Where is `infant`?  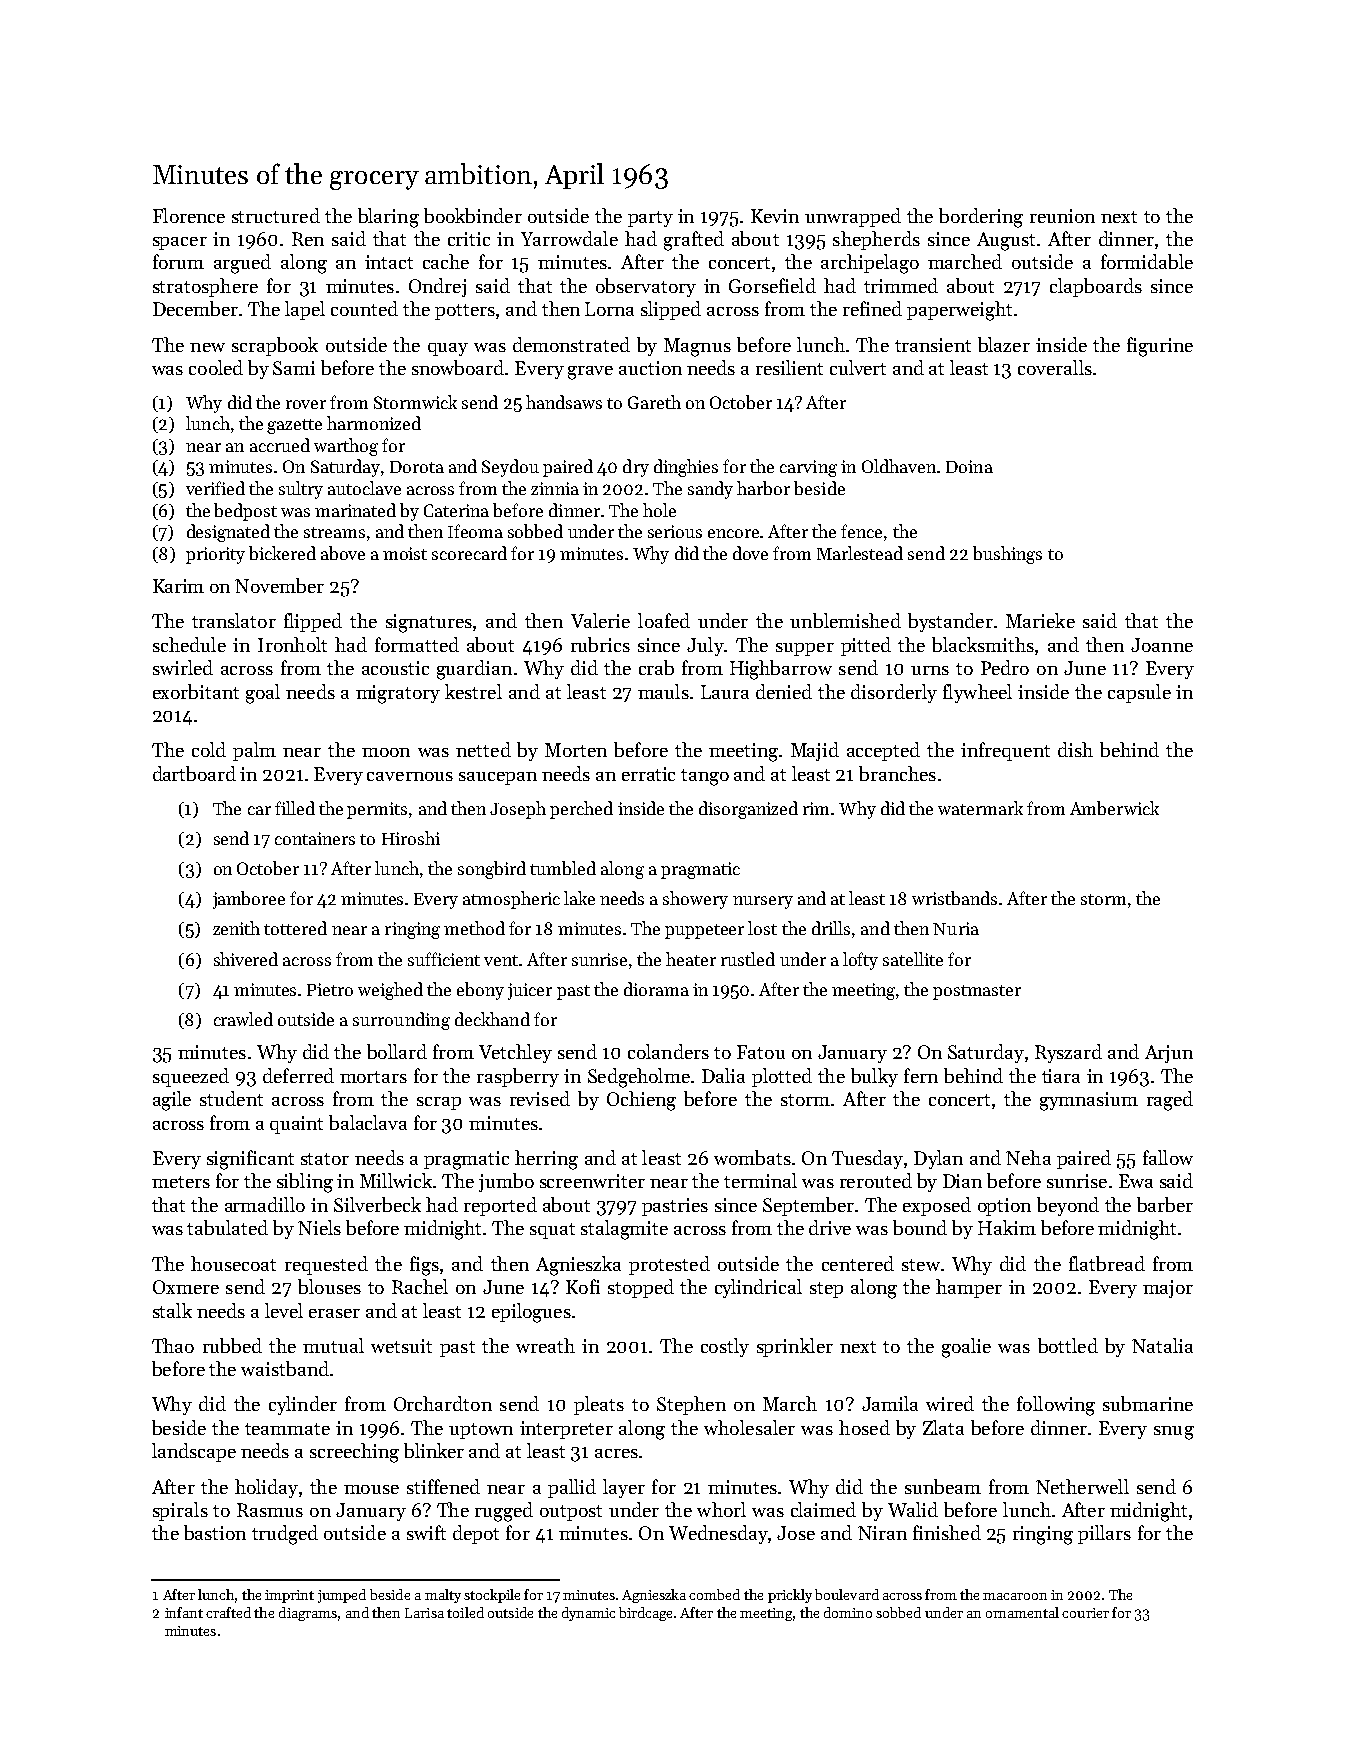
infant is located at coordinates (184, 1612).
